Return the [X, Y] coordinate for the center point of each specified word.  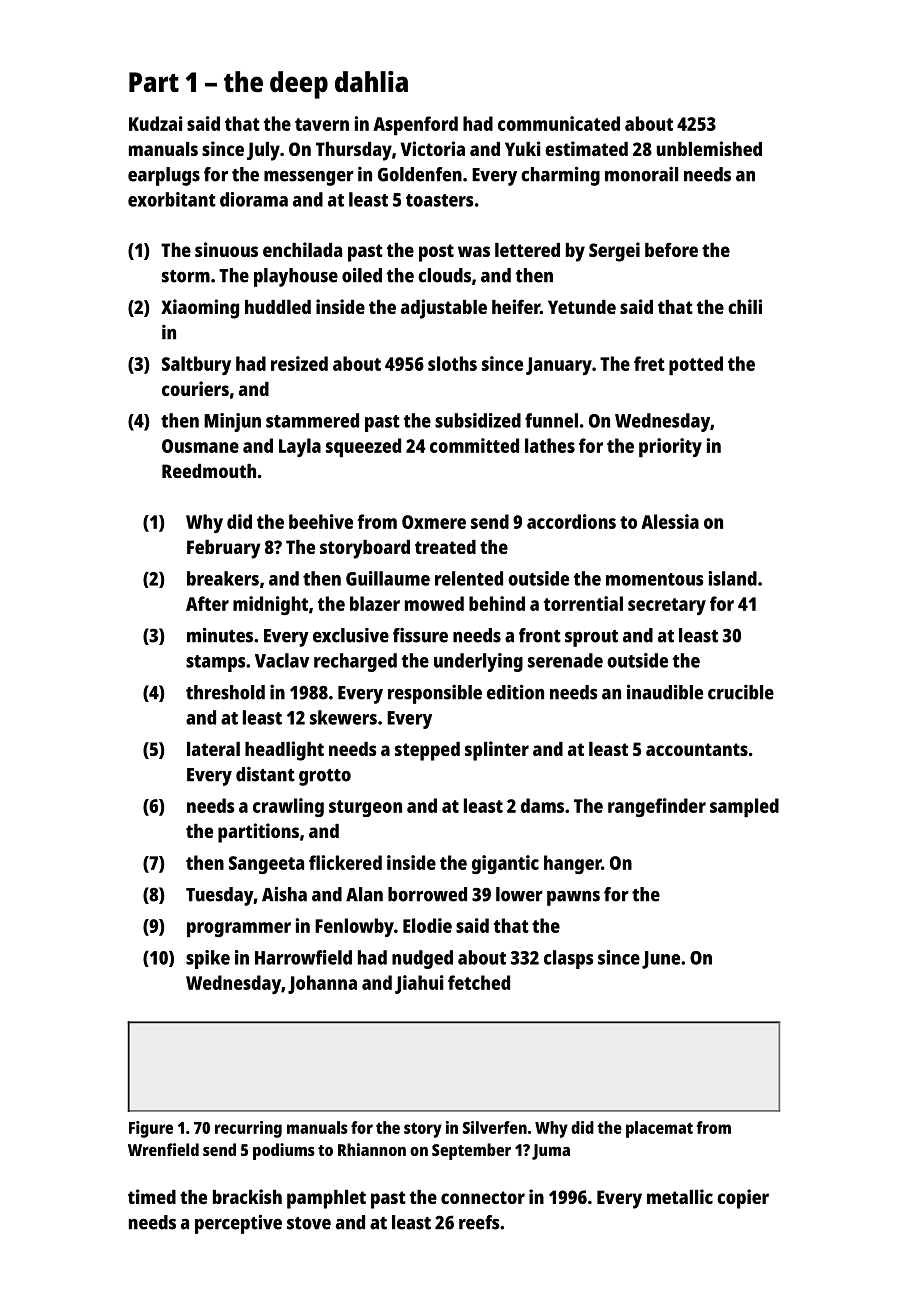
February [224, 549]
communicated [559, 123]
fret [649, 363]
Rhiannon [372, 1149]
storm [186, 276]
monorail [641, 174]
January [559, 366]
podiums [284, 1151]
